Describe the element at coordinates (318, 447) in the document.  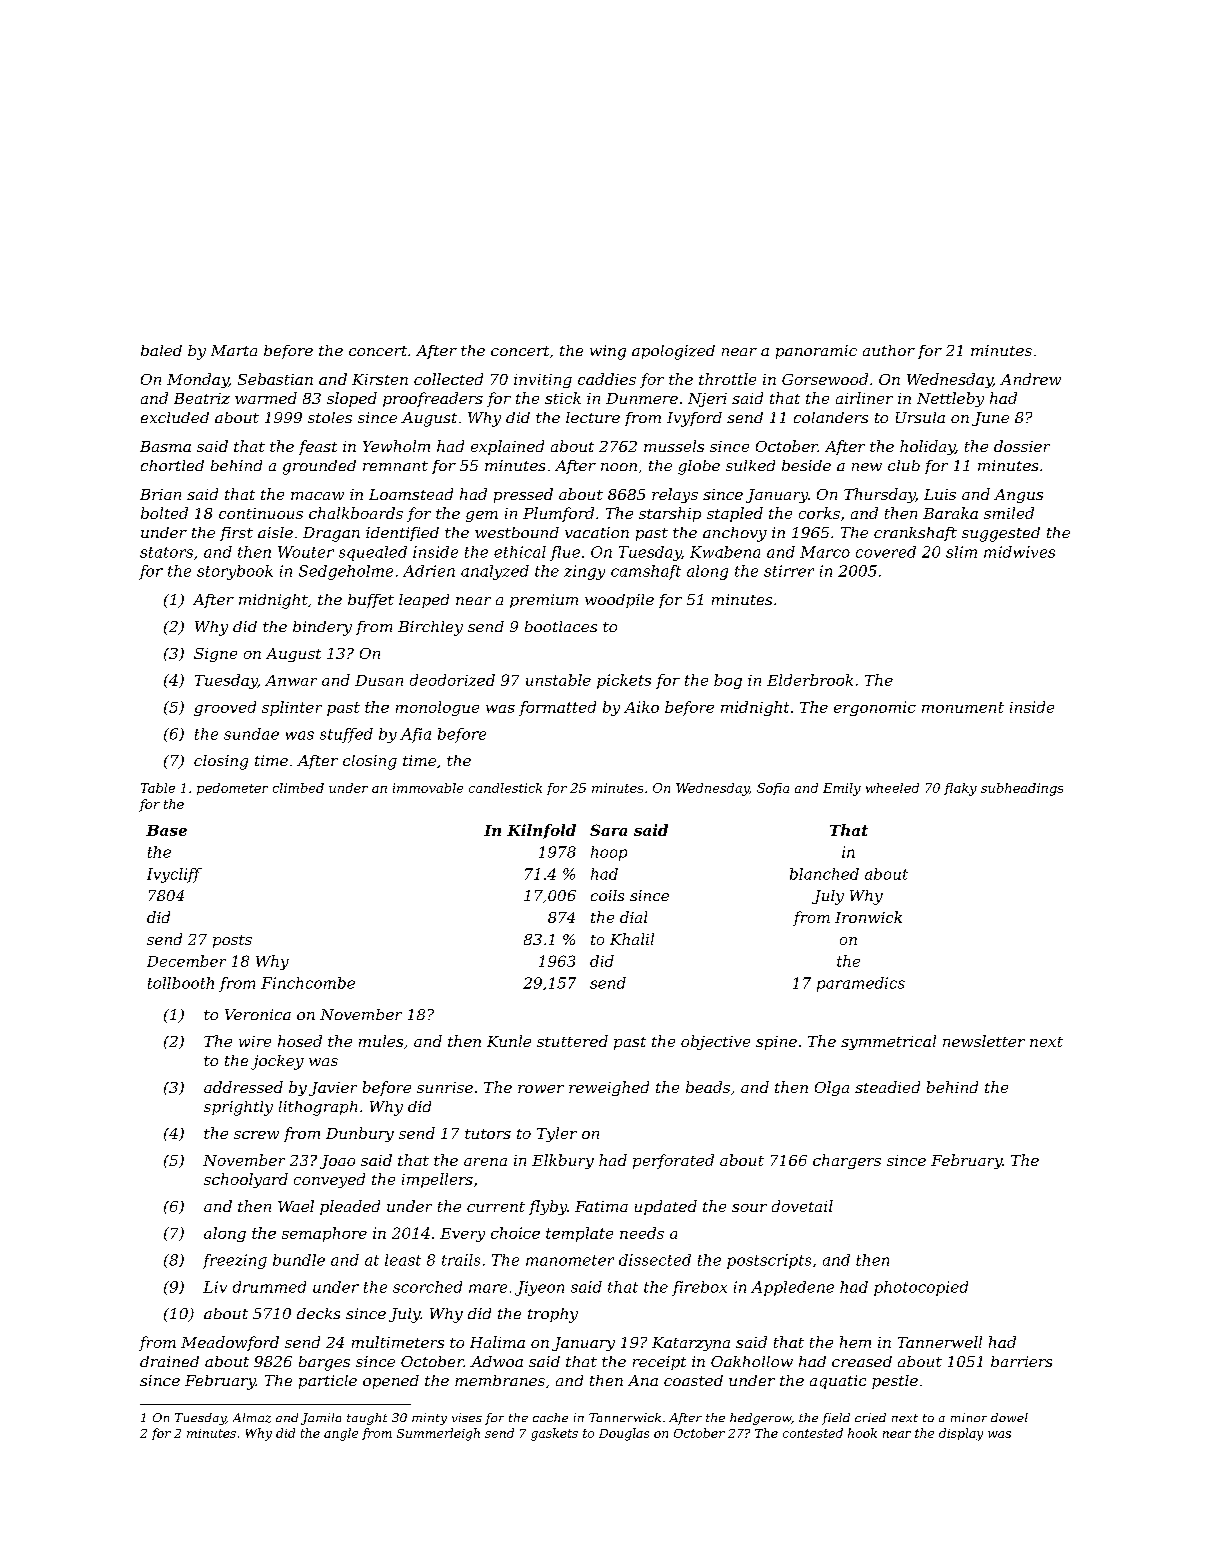
I see `feast` at that location.
